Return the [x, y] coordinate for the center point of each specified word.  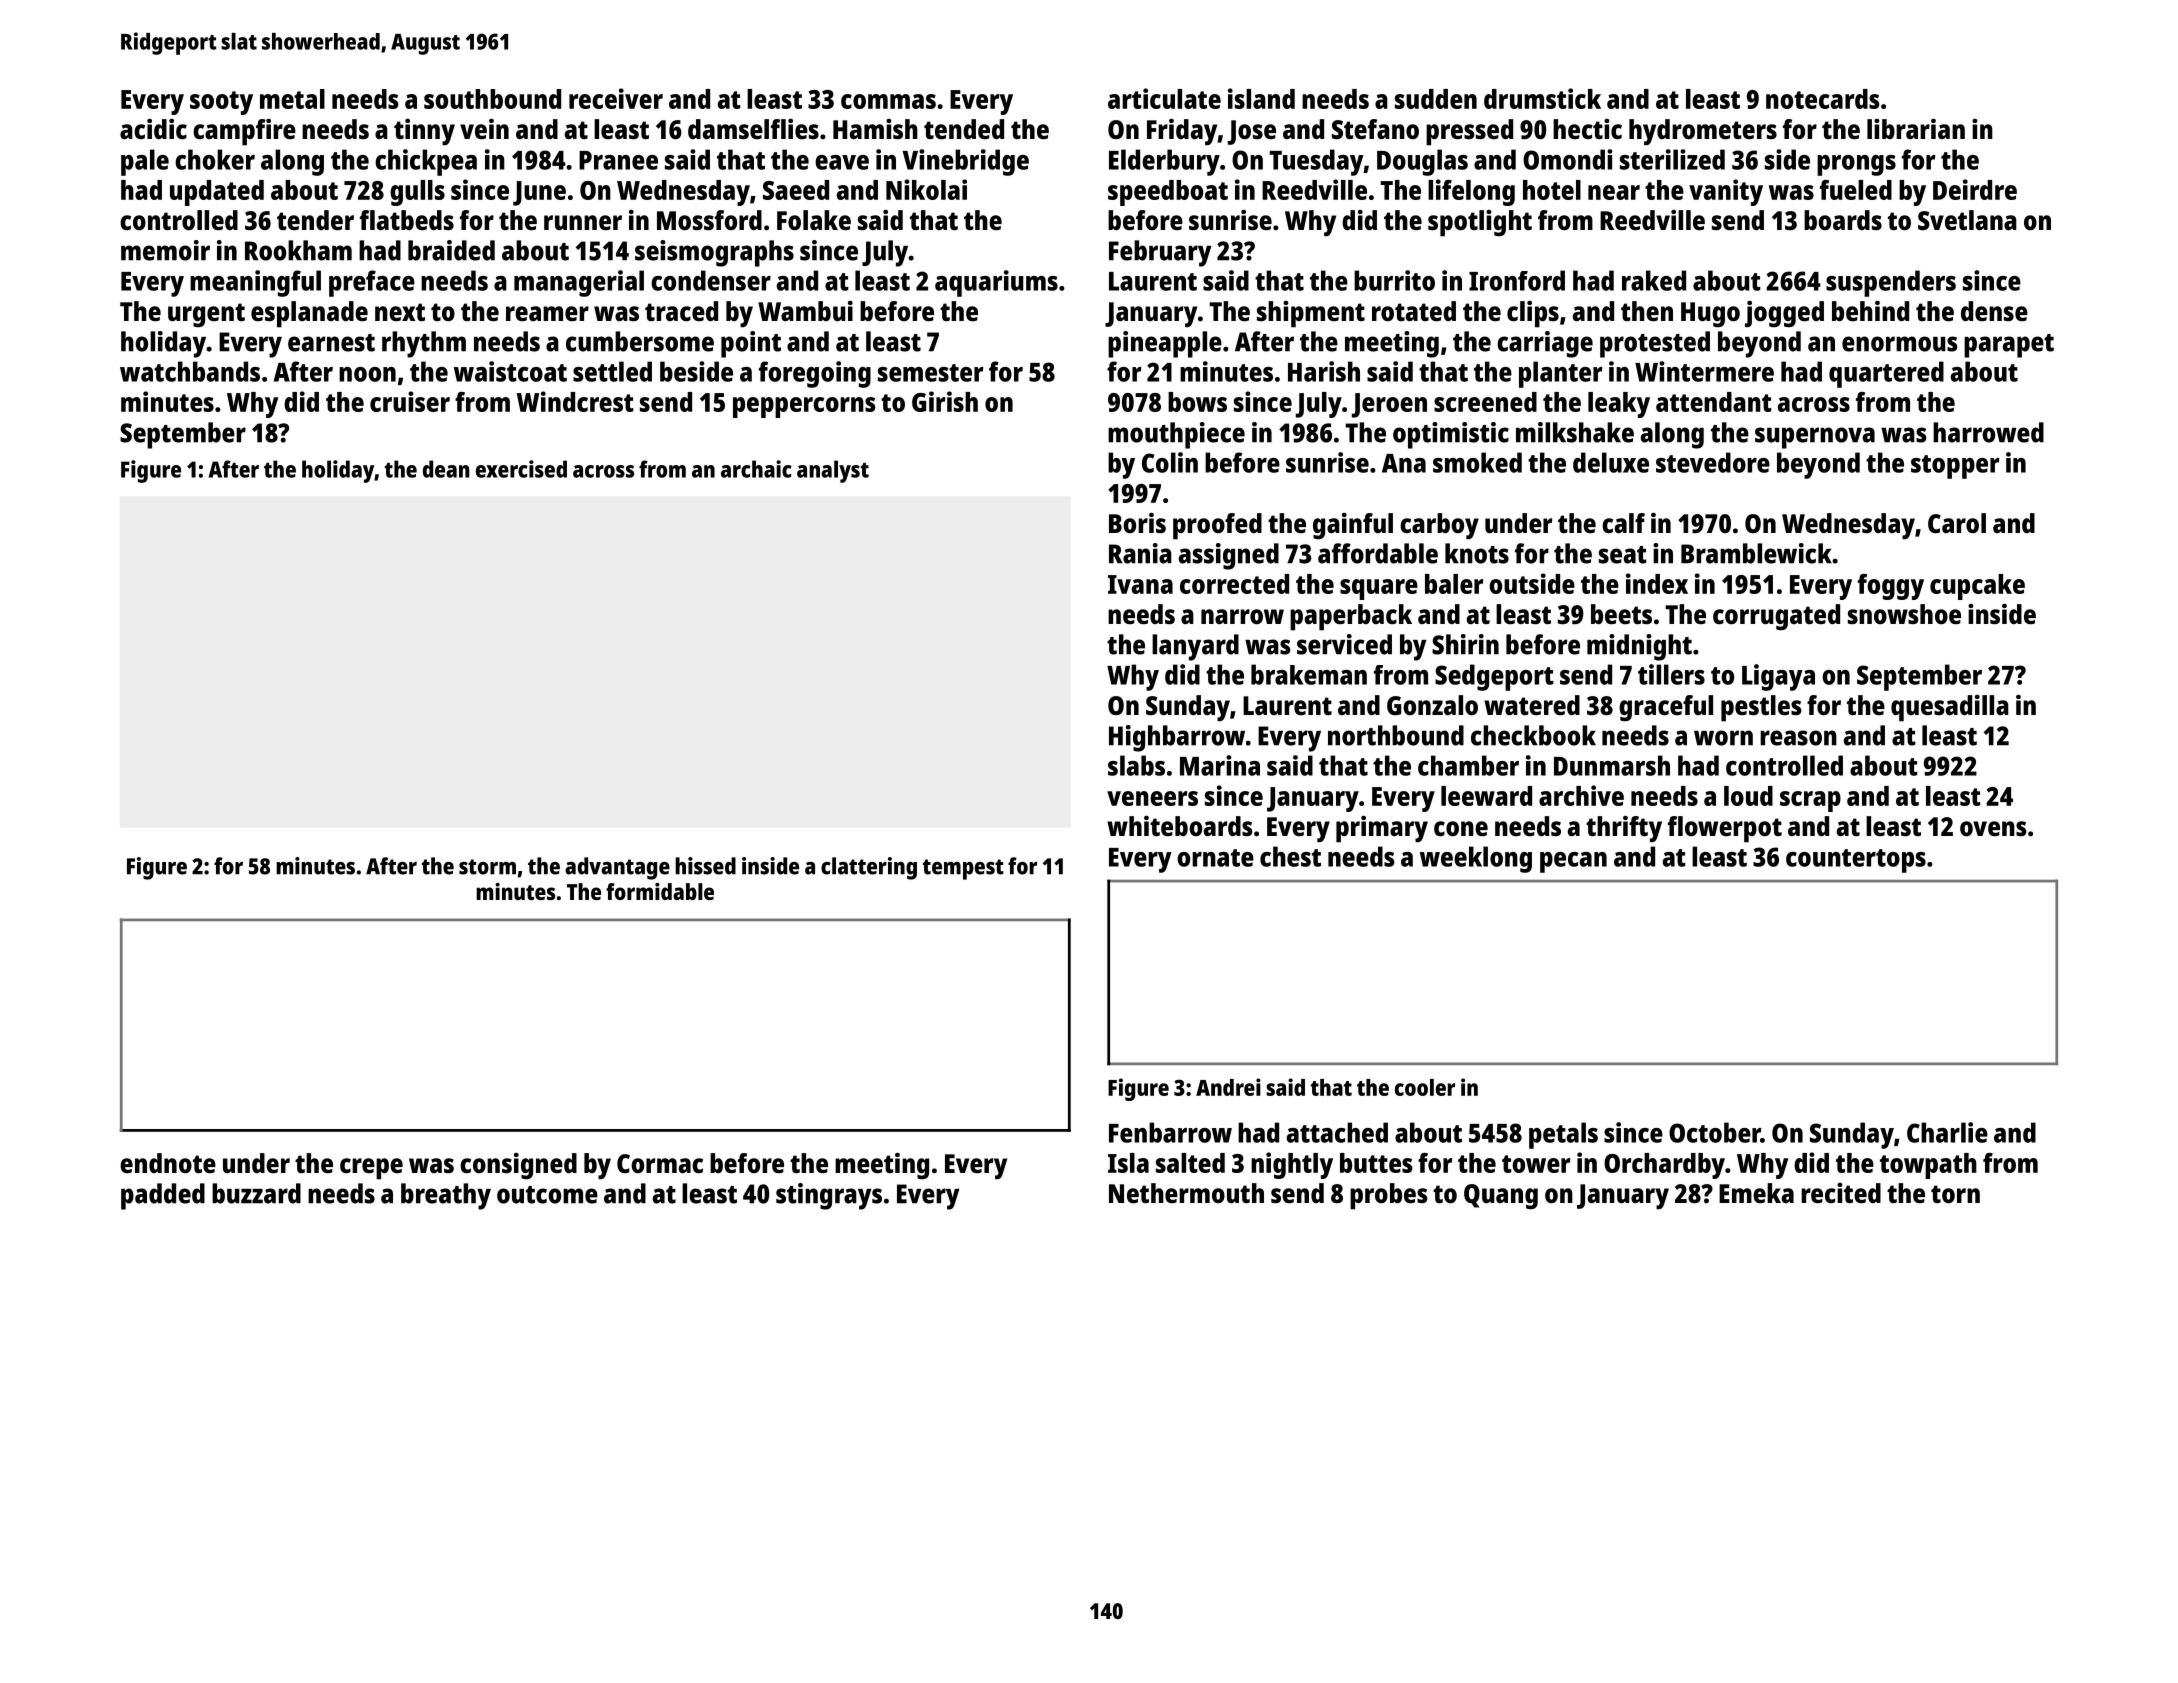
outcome [547, 1195]
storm [487, 867]
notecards [1823, 99]
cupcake [1977, 587]
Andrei [1228, 1087]
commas [888, 101]
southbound [492, 99]
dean [446, 469]
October [1715, 1132]
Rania [1140, 553]
